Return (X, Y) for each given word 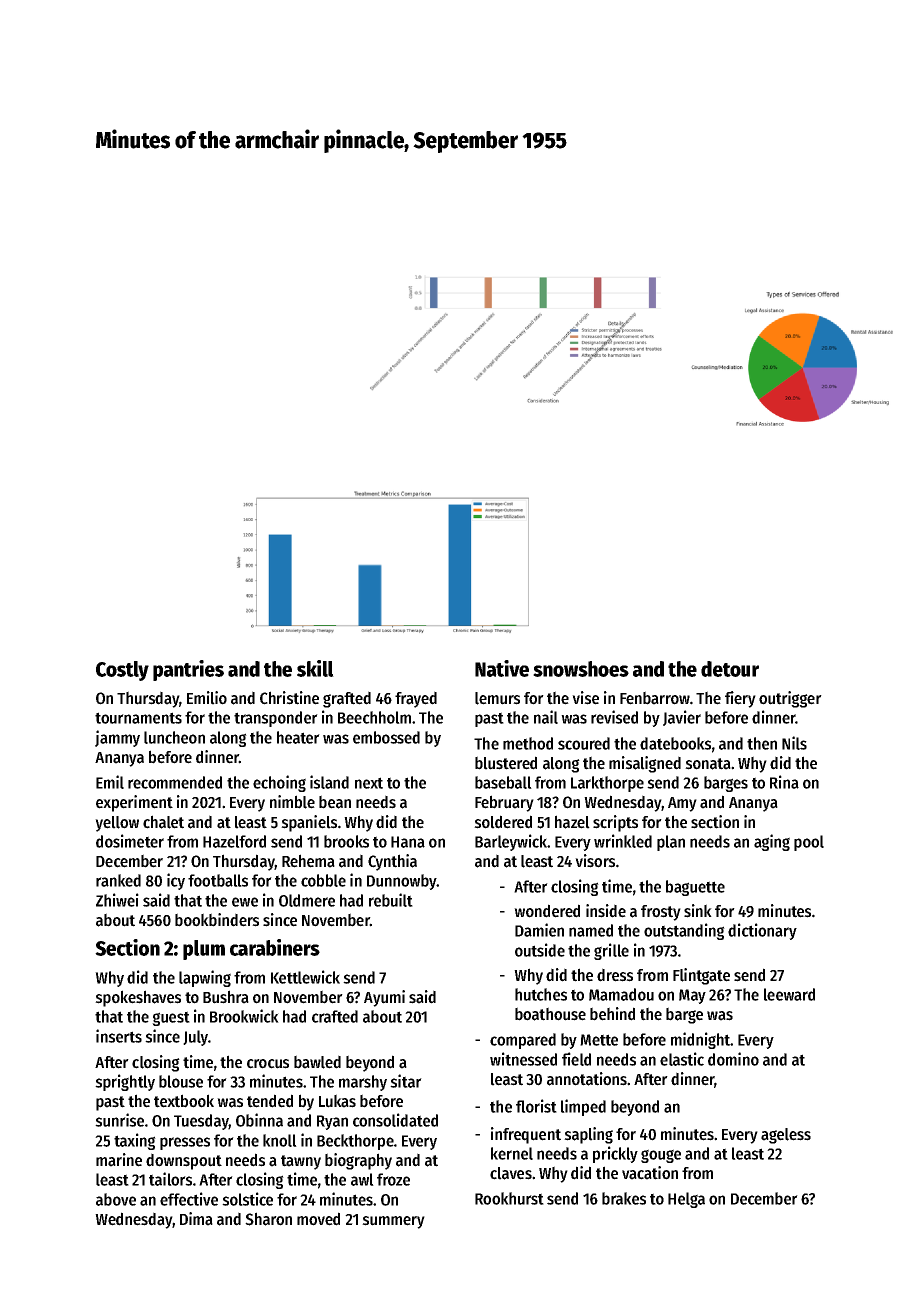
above (116, 1199)
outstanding (684, 931)
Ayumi (384, 998)
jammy (117, 738)
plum (204, 950)
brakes (624, 1198)
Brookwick (244, 1016)
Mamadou (621, 994)
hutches (541, 994)
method (528, 743)
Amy (682, 804)
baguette (695, 888)
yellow (117, 824)
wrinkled (623, 841)
